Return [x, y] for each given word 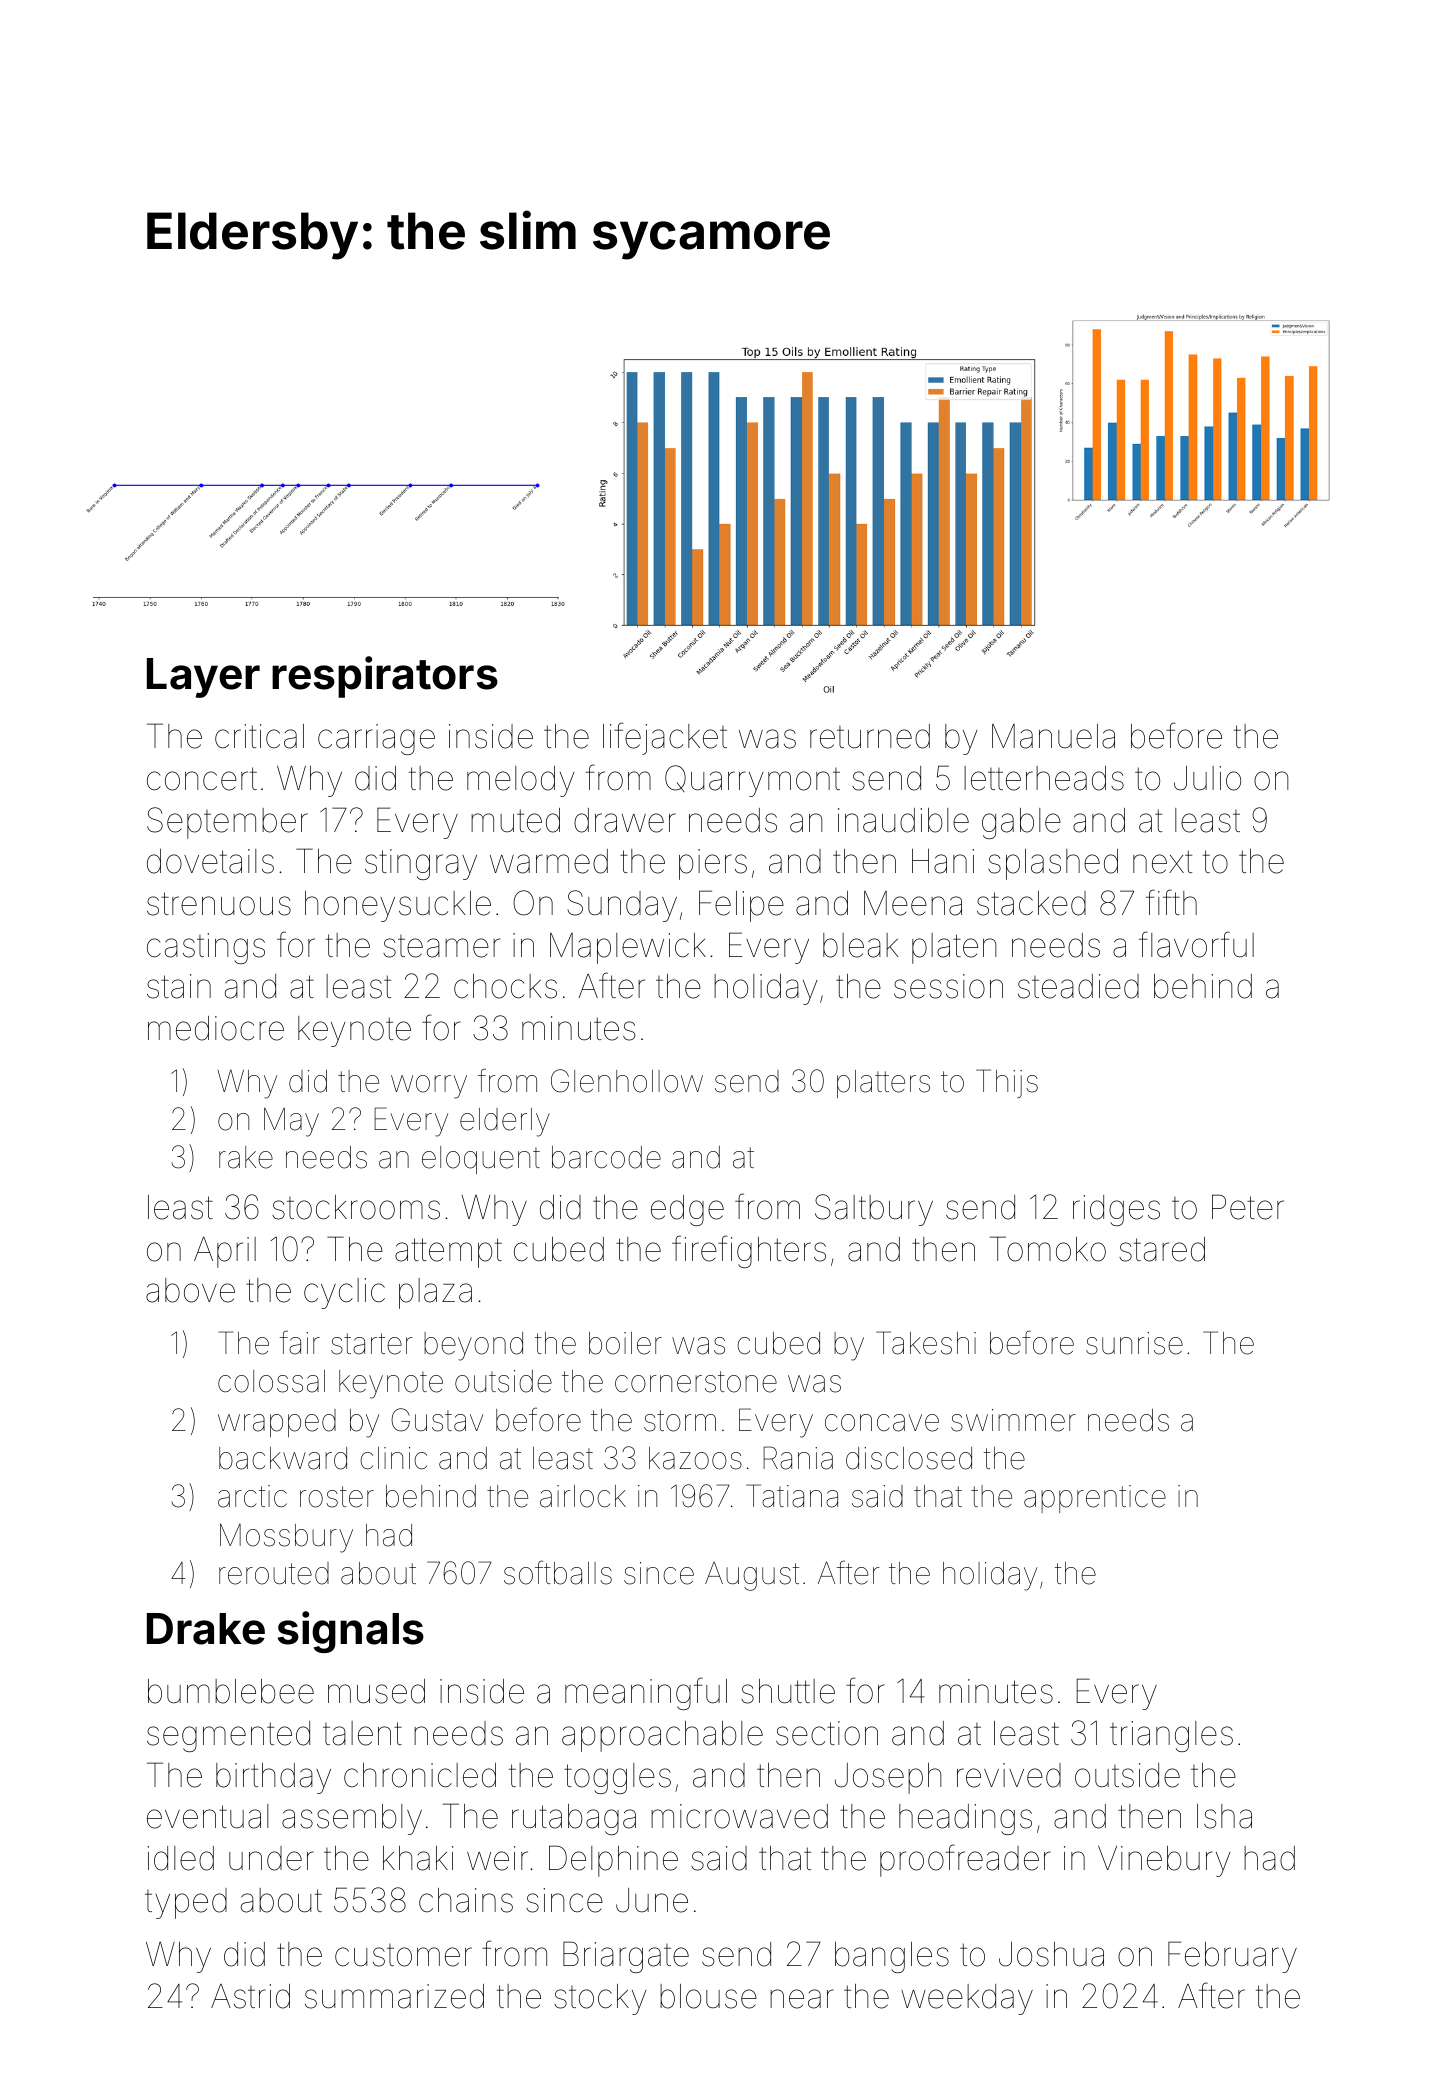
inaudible [903, 820]
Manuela [1053, 736]
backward [283, 1458]
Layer [203, 678]
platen [954, 948]
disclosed [909, 1458]
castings [206, 948]
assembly [352, 1819]
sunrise [1134, 1343]
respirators [385, 677]
